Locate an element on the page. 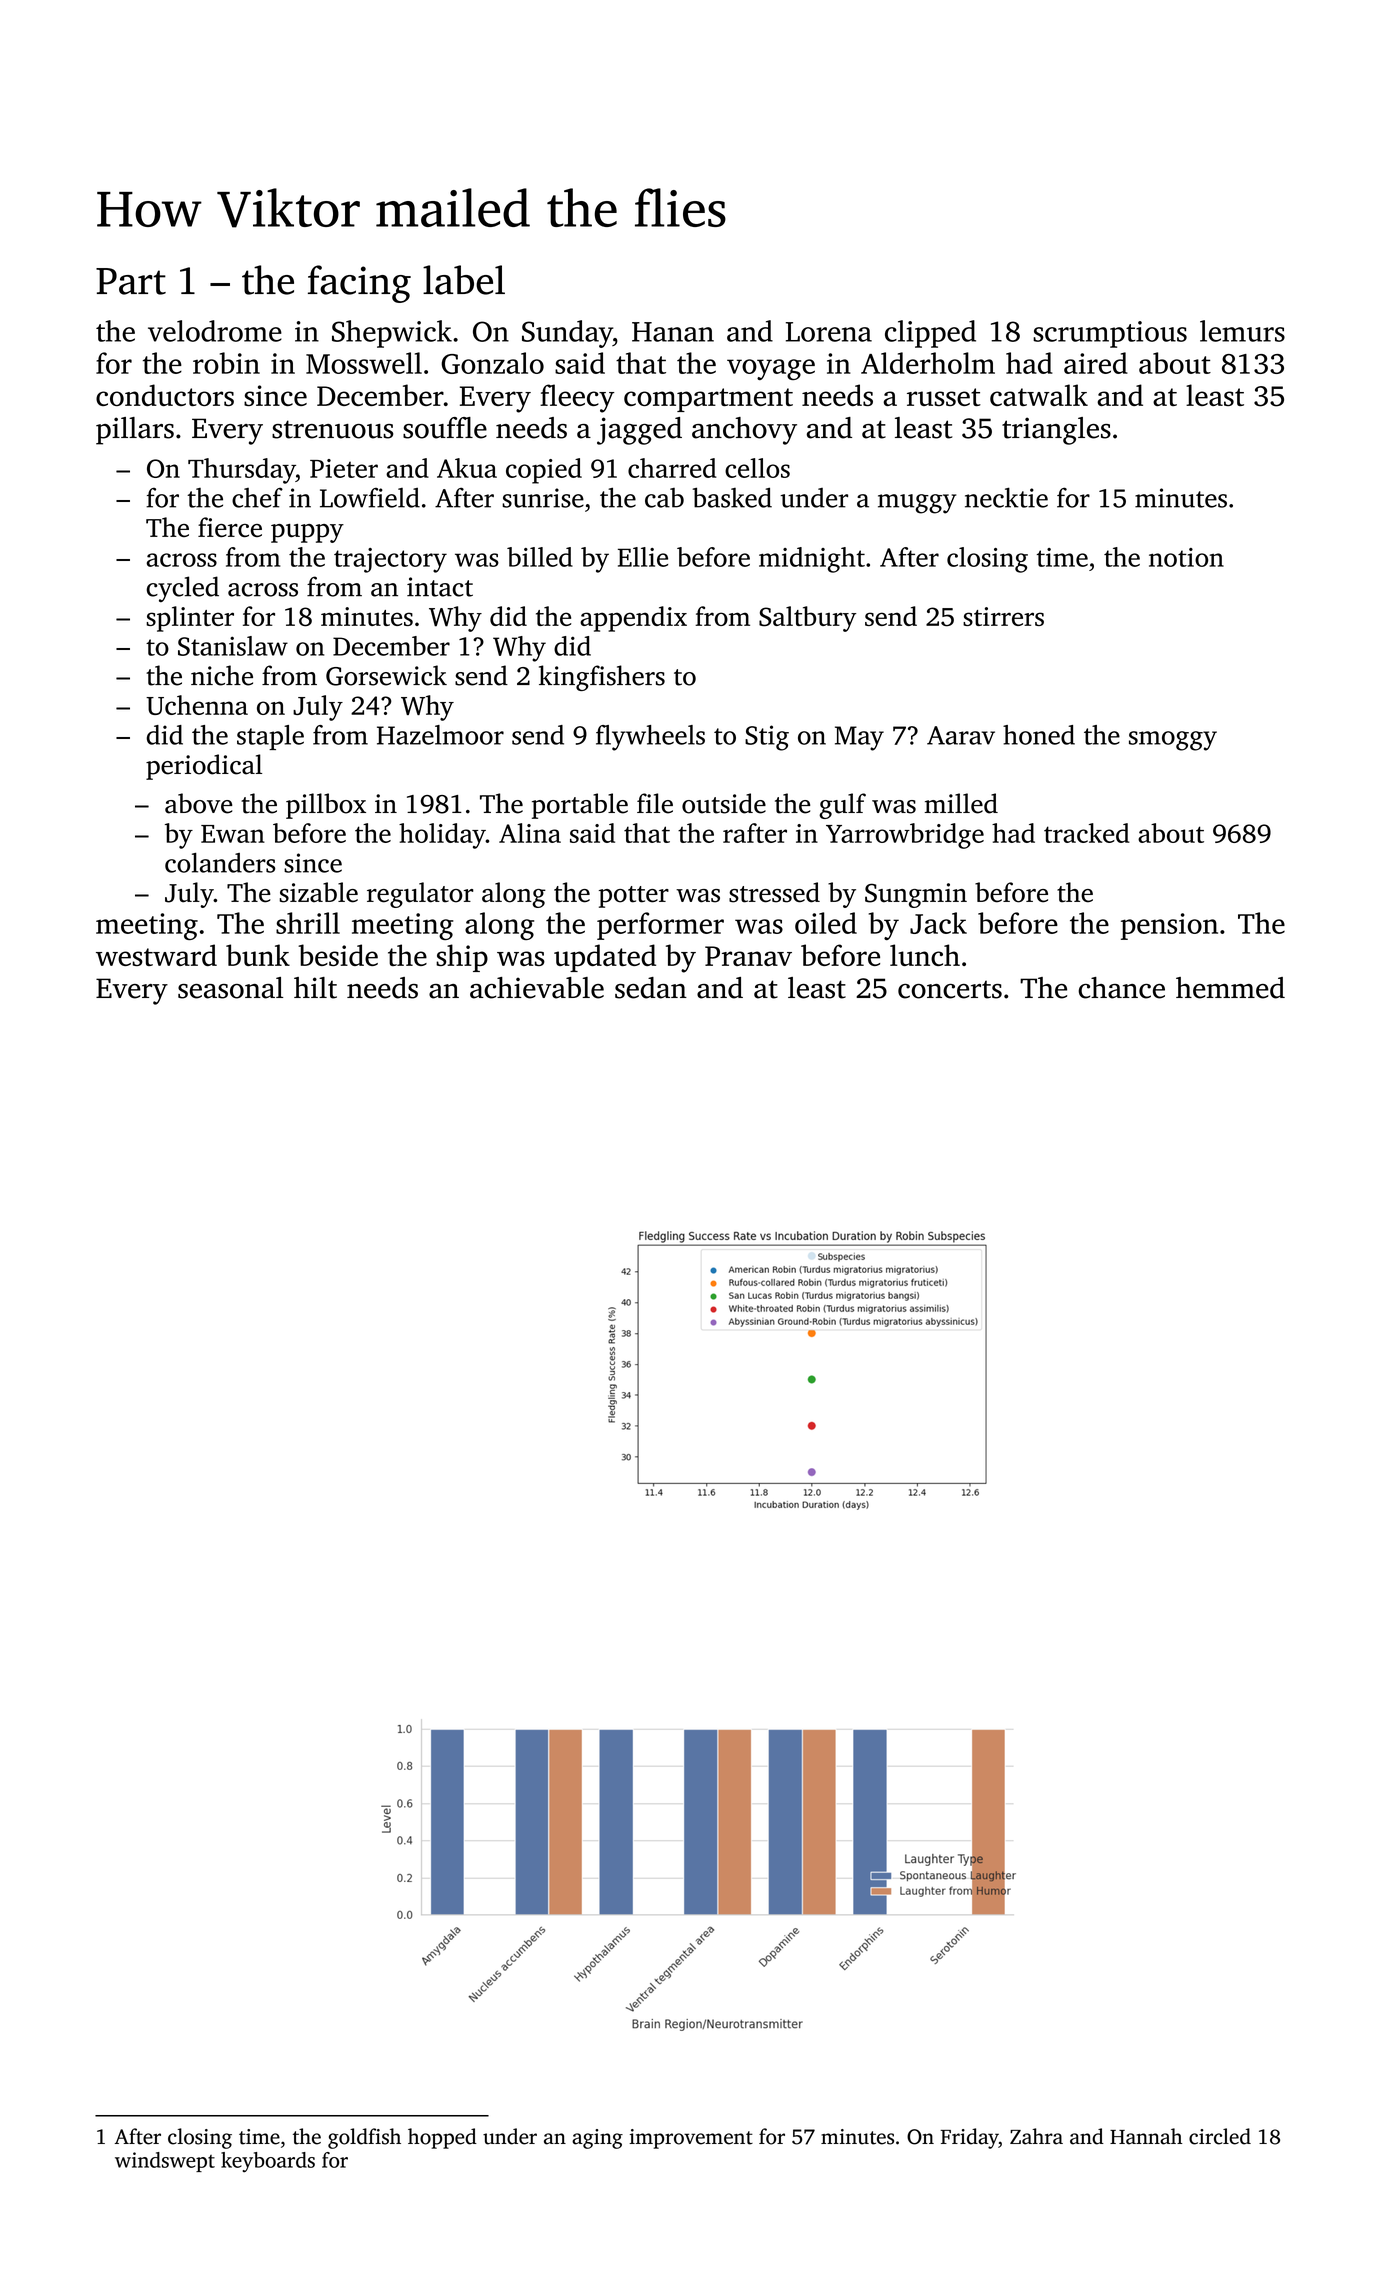 This page has width=1381, height=2274. aging is located at coordinates (597, 2139).
